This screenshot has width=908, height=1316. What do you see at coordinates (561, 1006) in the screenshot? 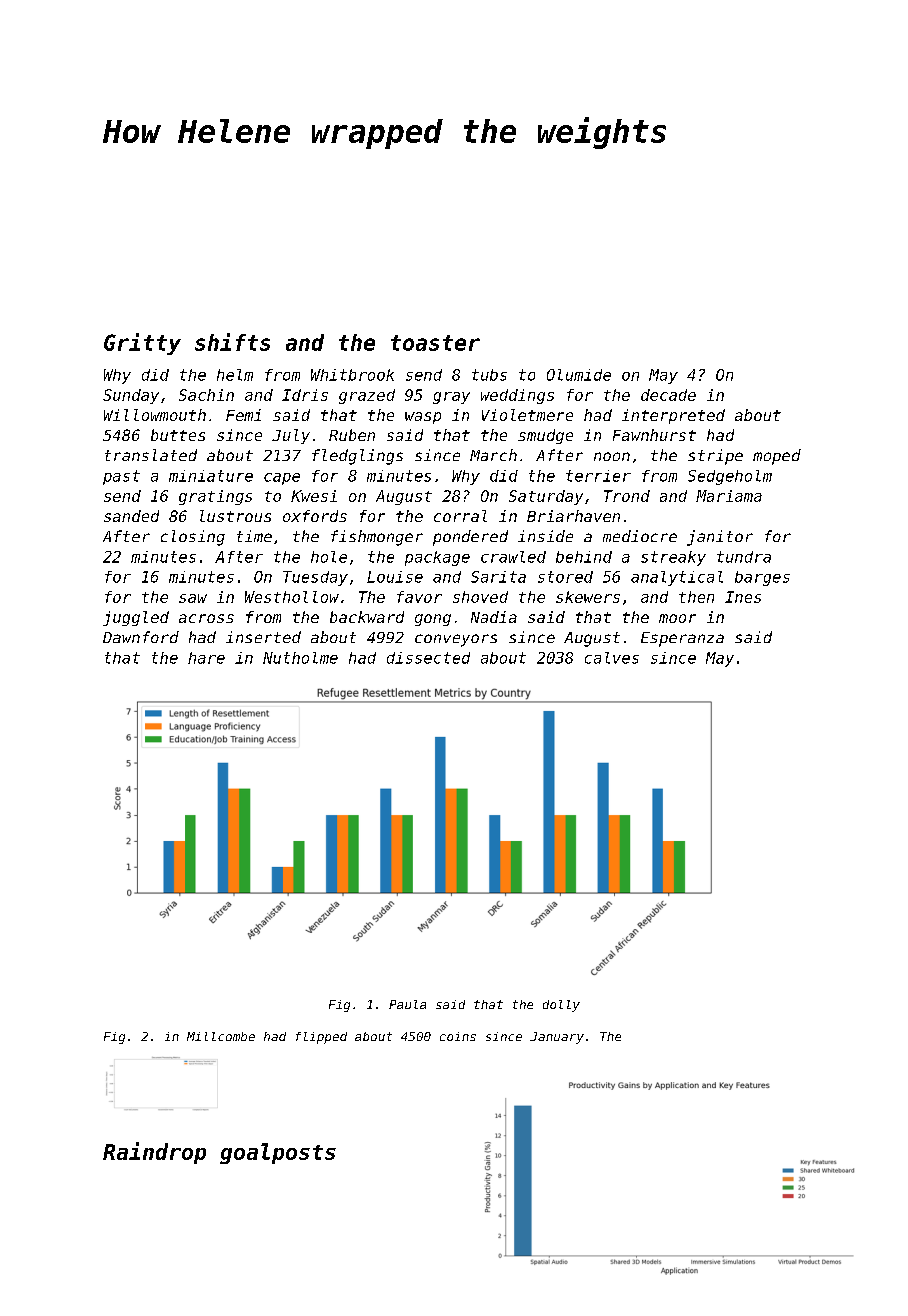
I see `dolly` at bounding box center [561, 1006].
